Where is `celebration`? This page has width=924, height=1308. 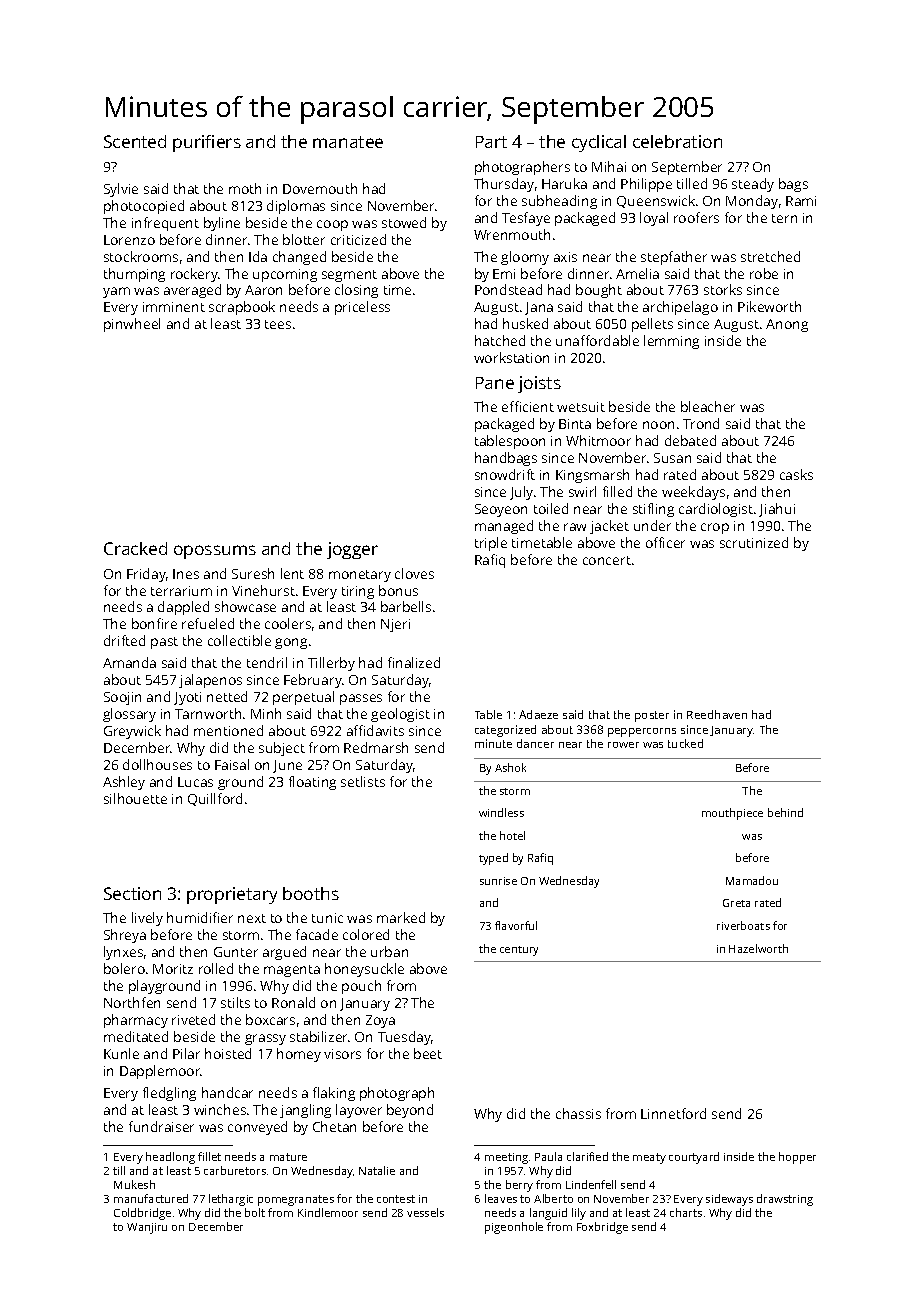
celebration is located at coordinates (677, 141).
